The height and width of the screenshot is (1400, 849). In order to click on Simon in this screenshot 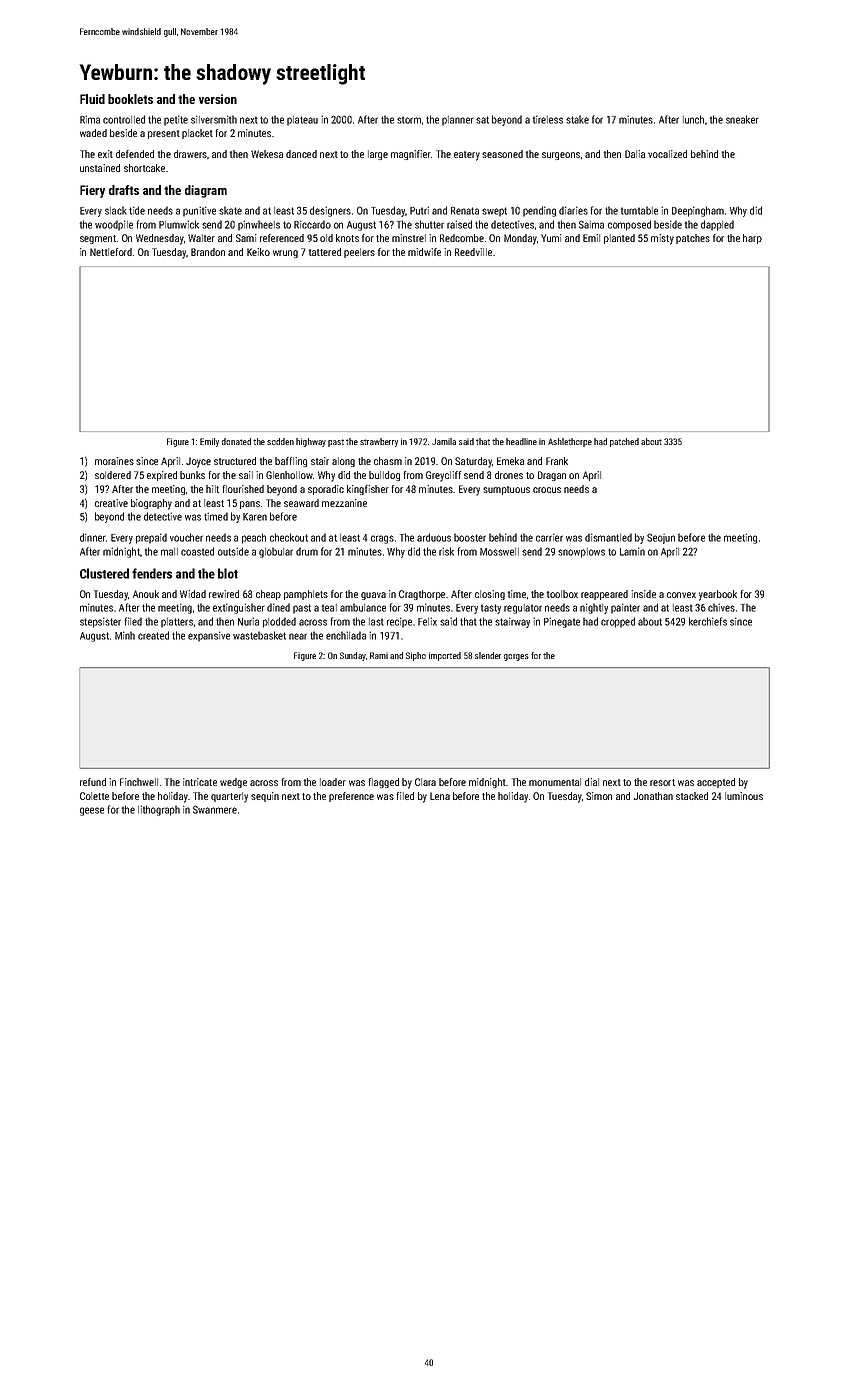, I will do `click(599, 796)`.
